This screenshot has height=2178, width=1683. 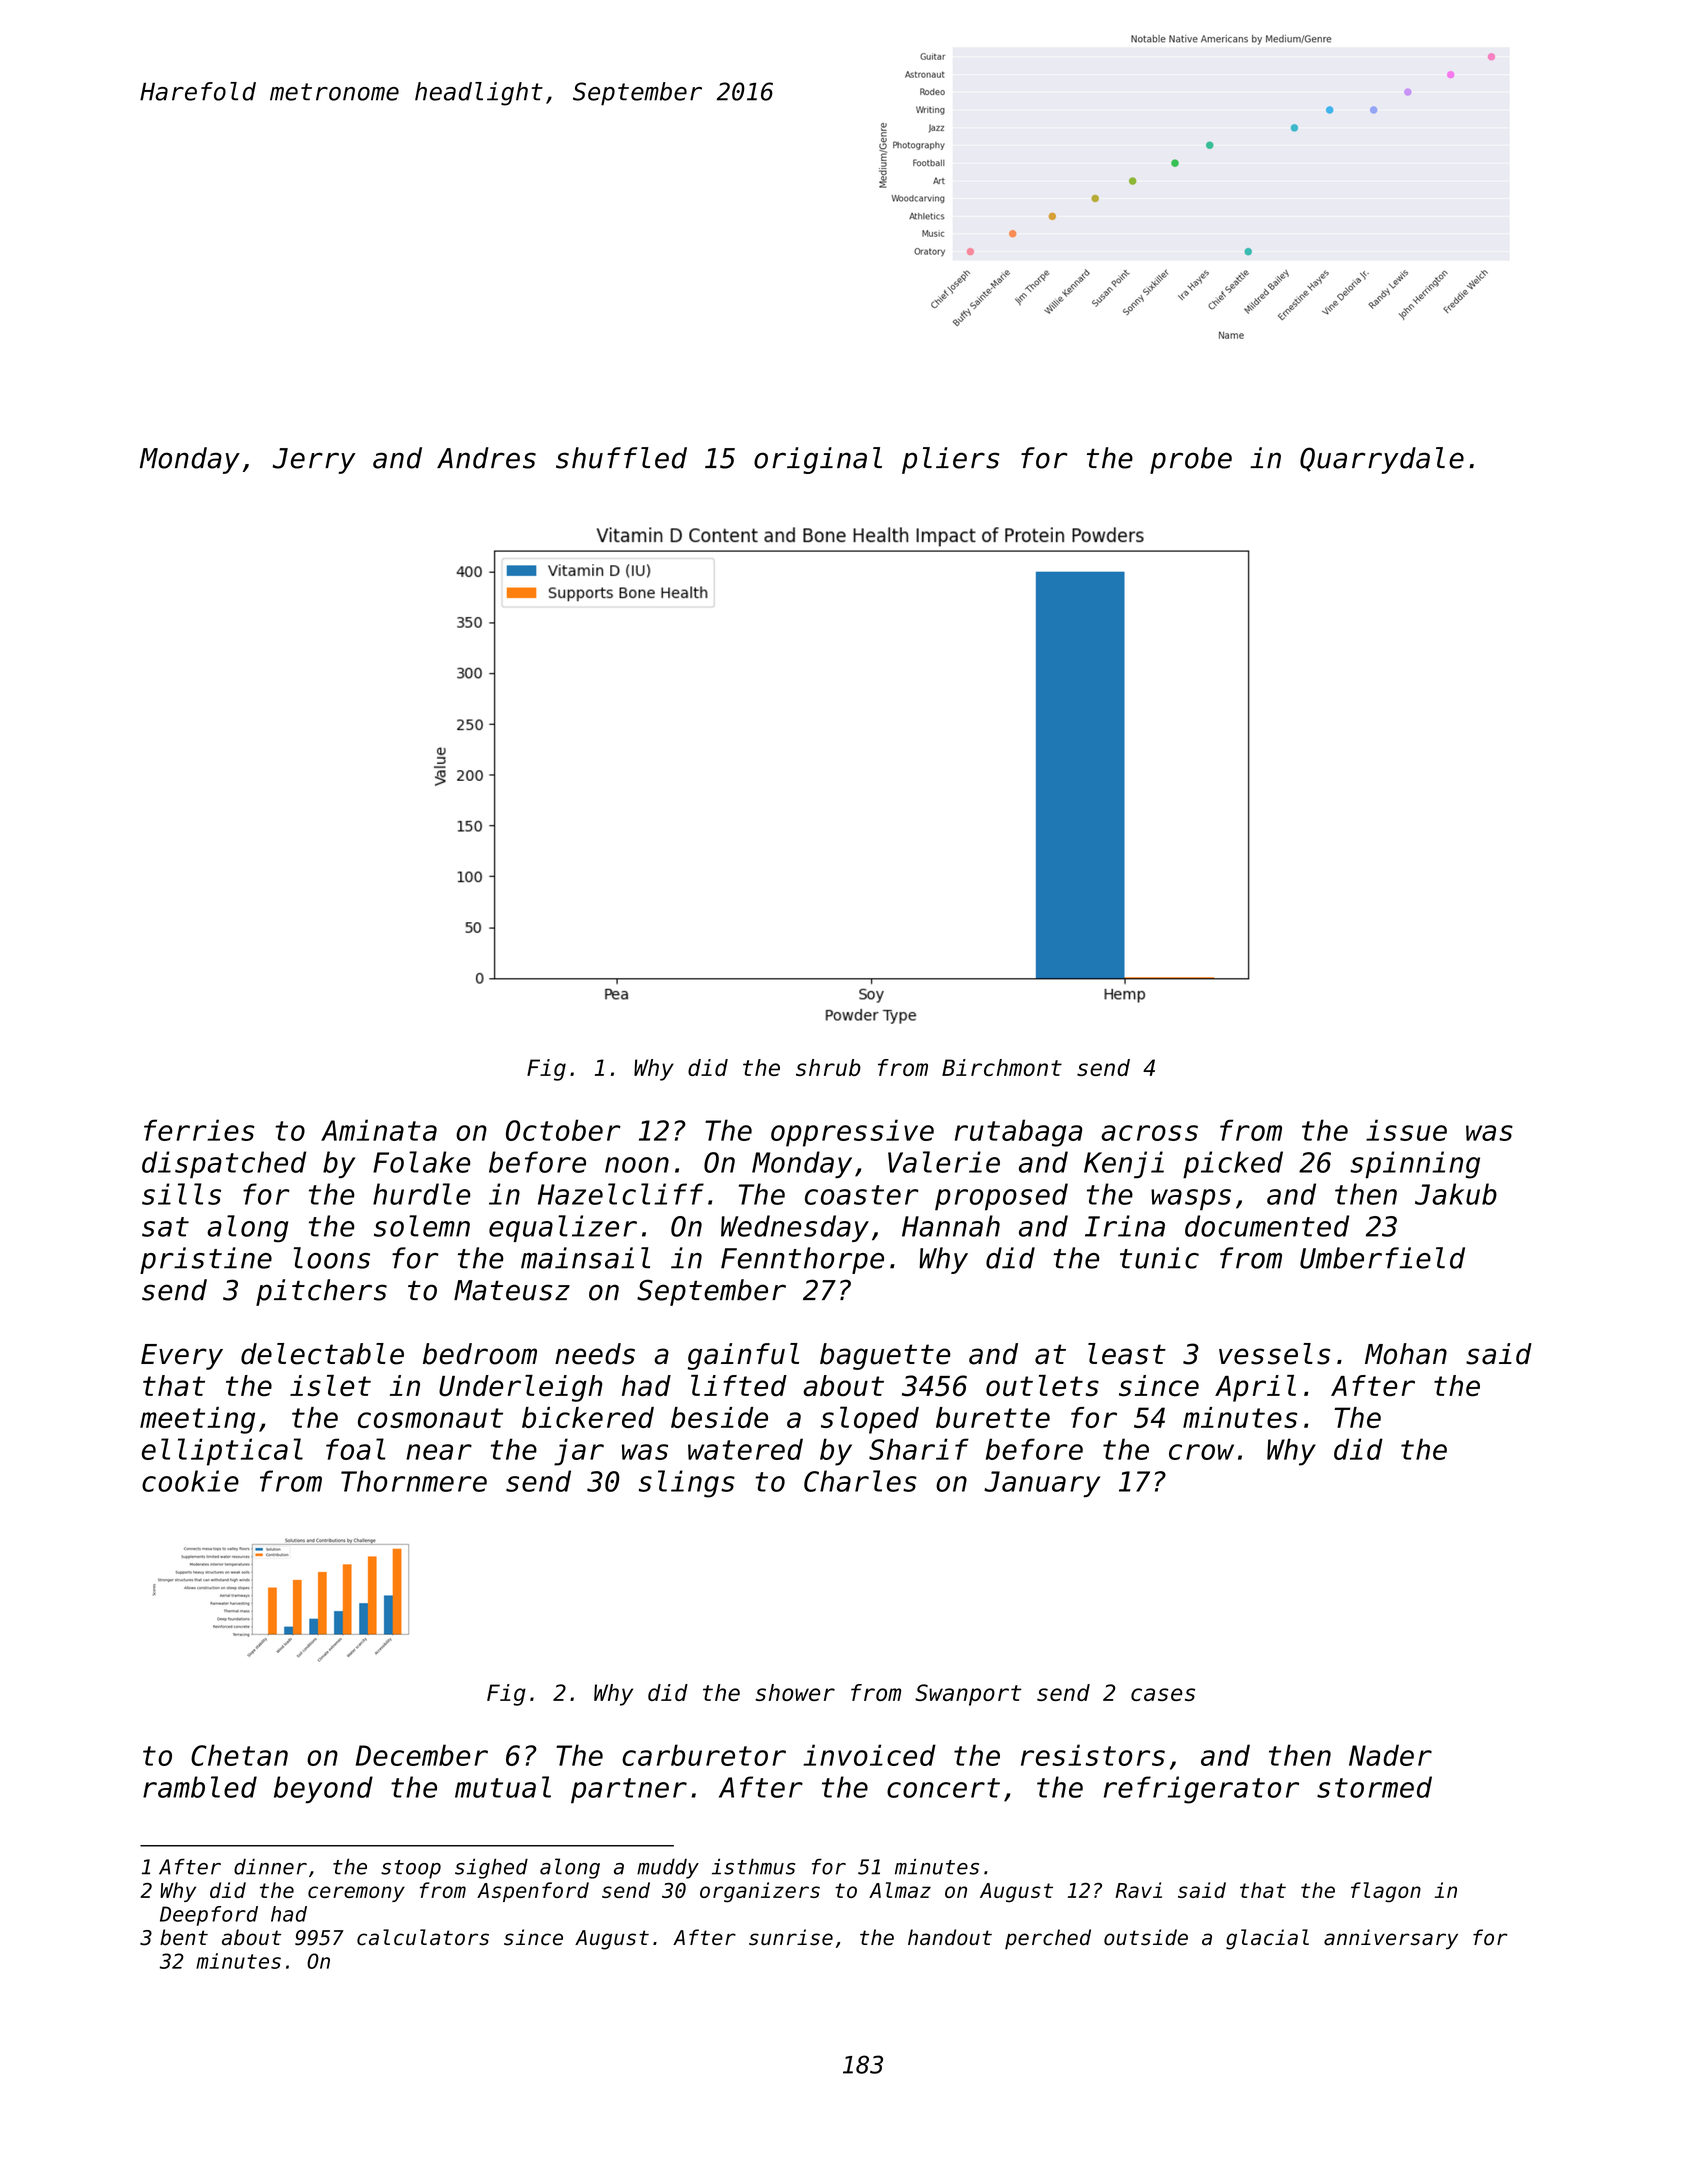 What do you see at coordinates (414, 1481) in the screenshot?
I see `Thornmere` at bounding box center [414, 1481].
